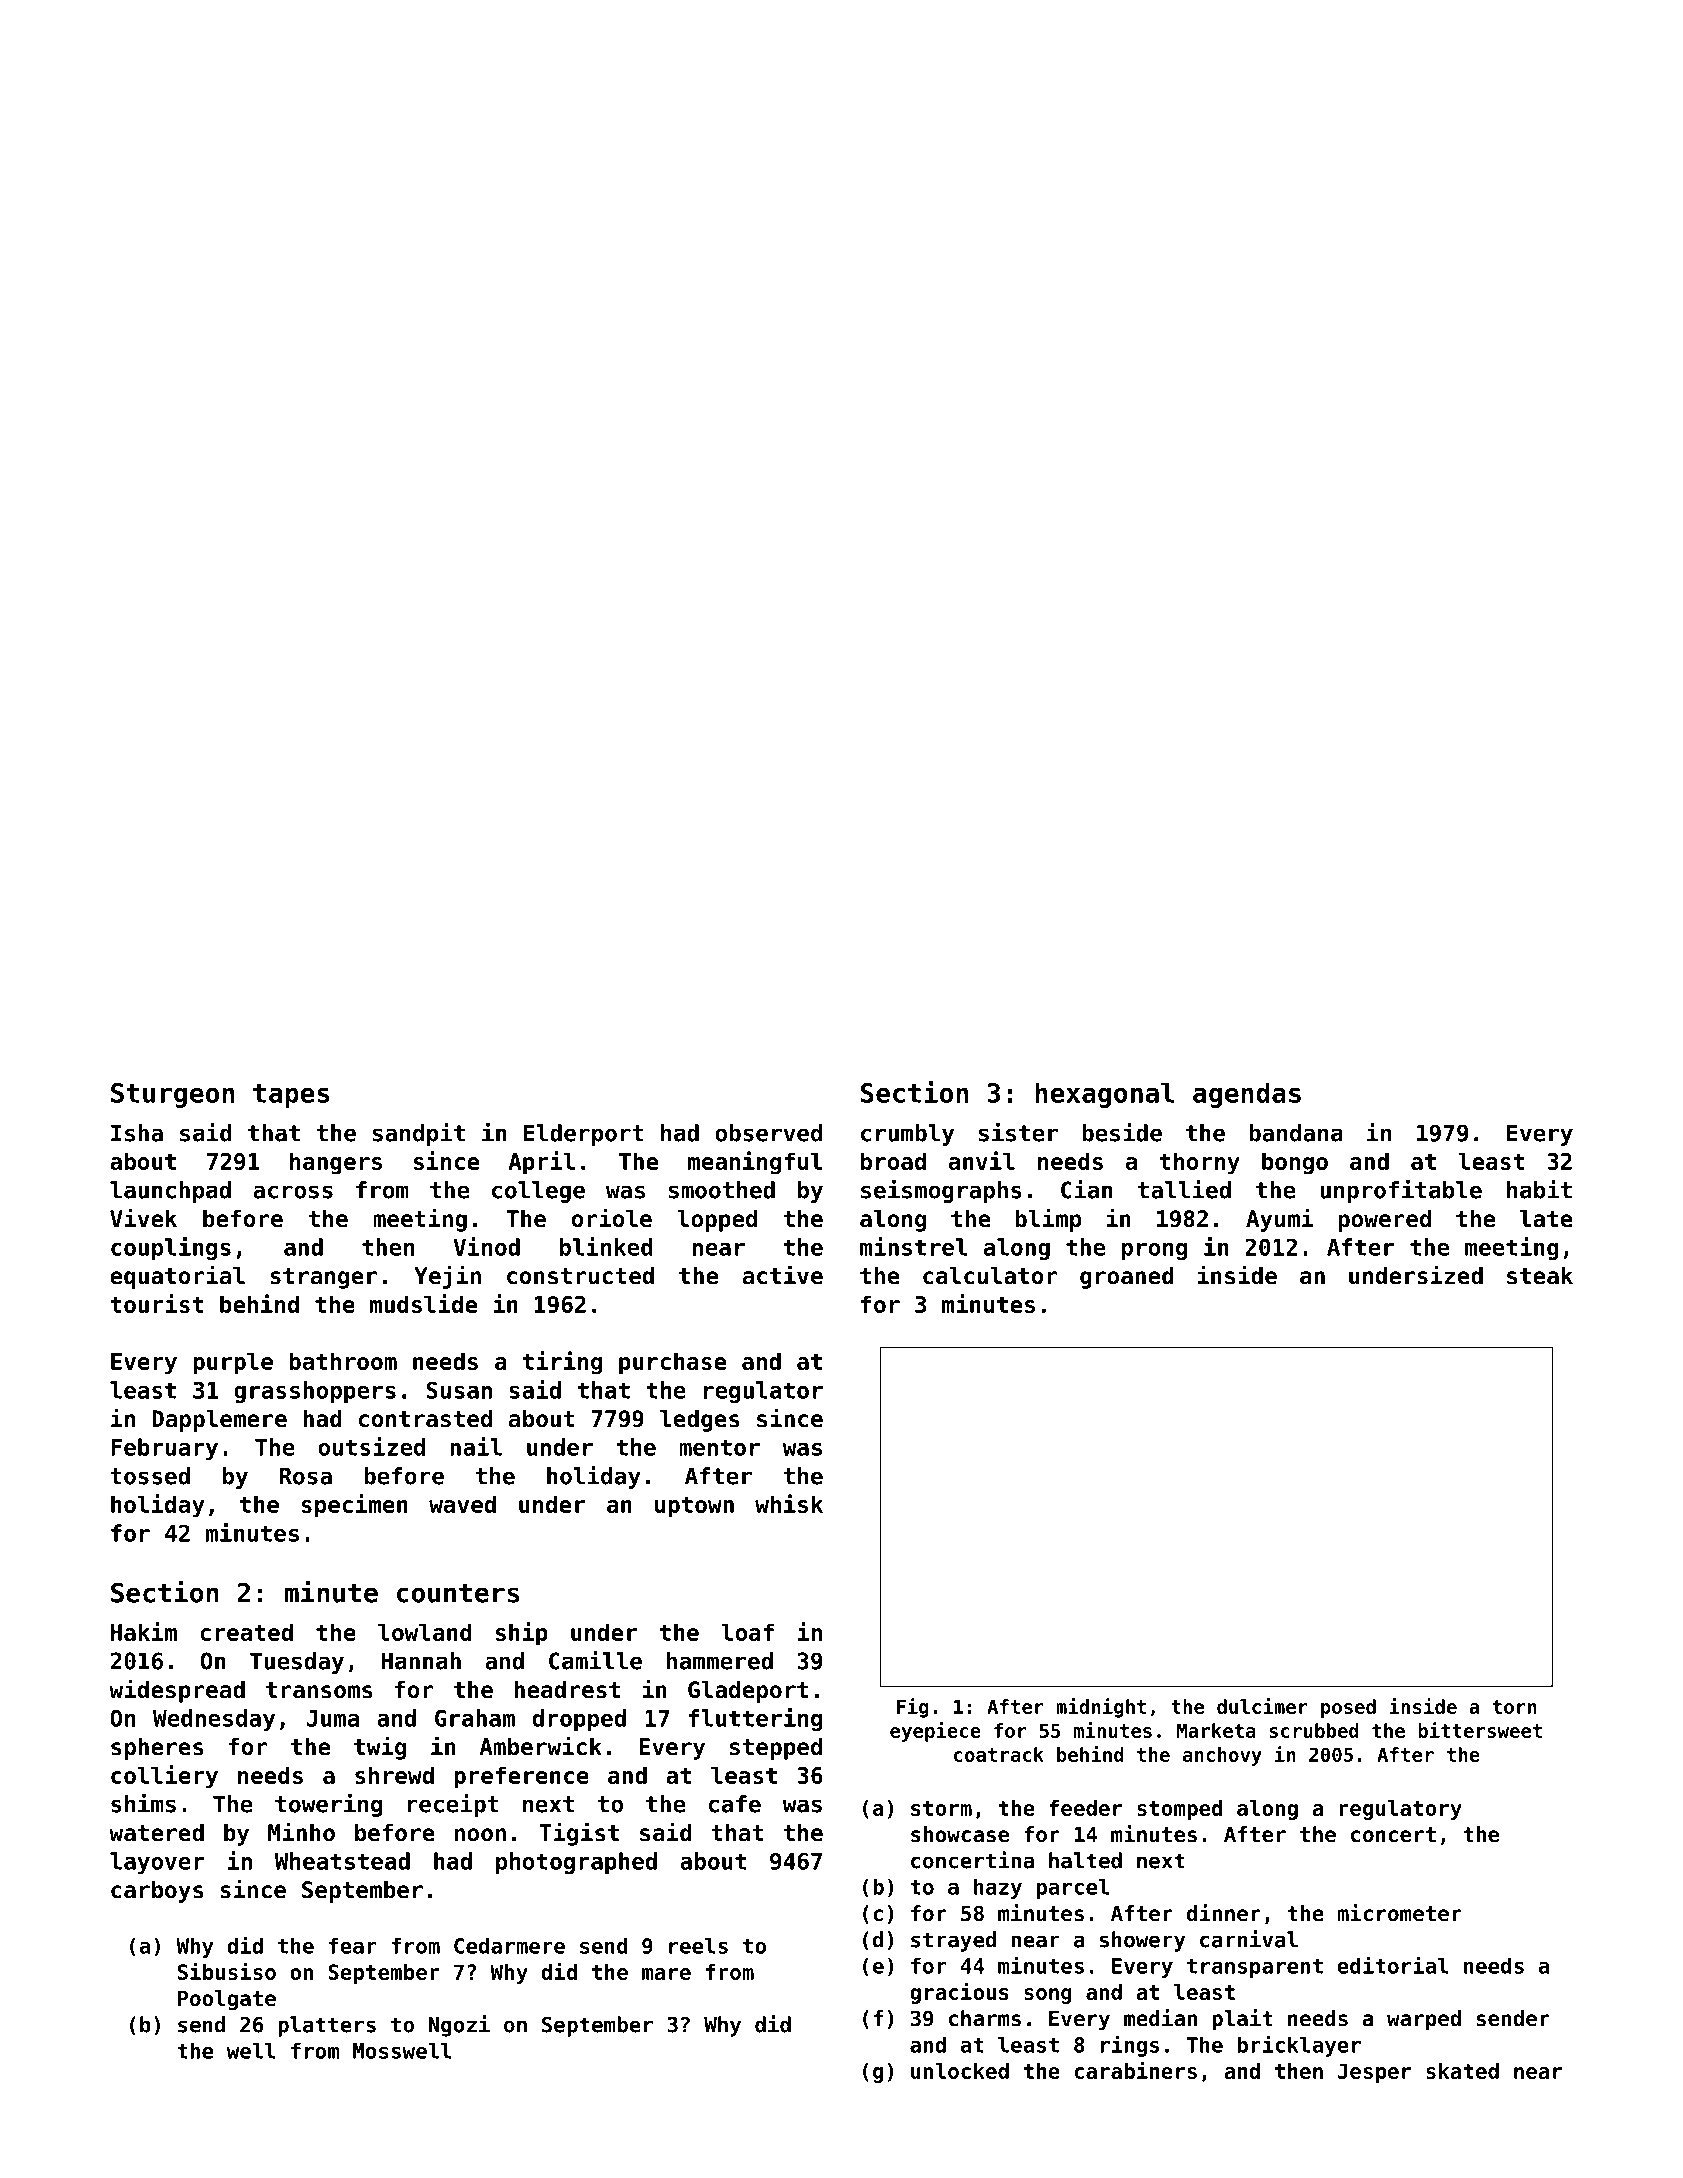 The height and width of the screenshot is (2178, 1683). I want to click on crumbly, so click(907, 1135).
